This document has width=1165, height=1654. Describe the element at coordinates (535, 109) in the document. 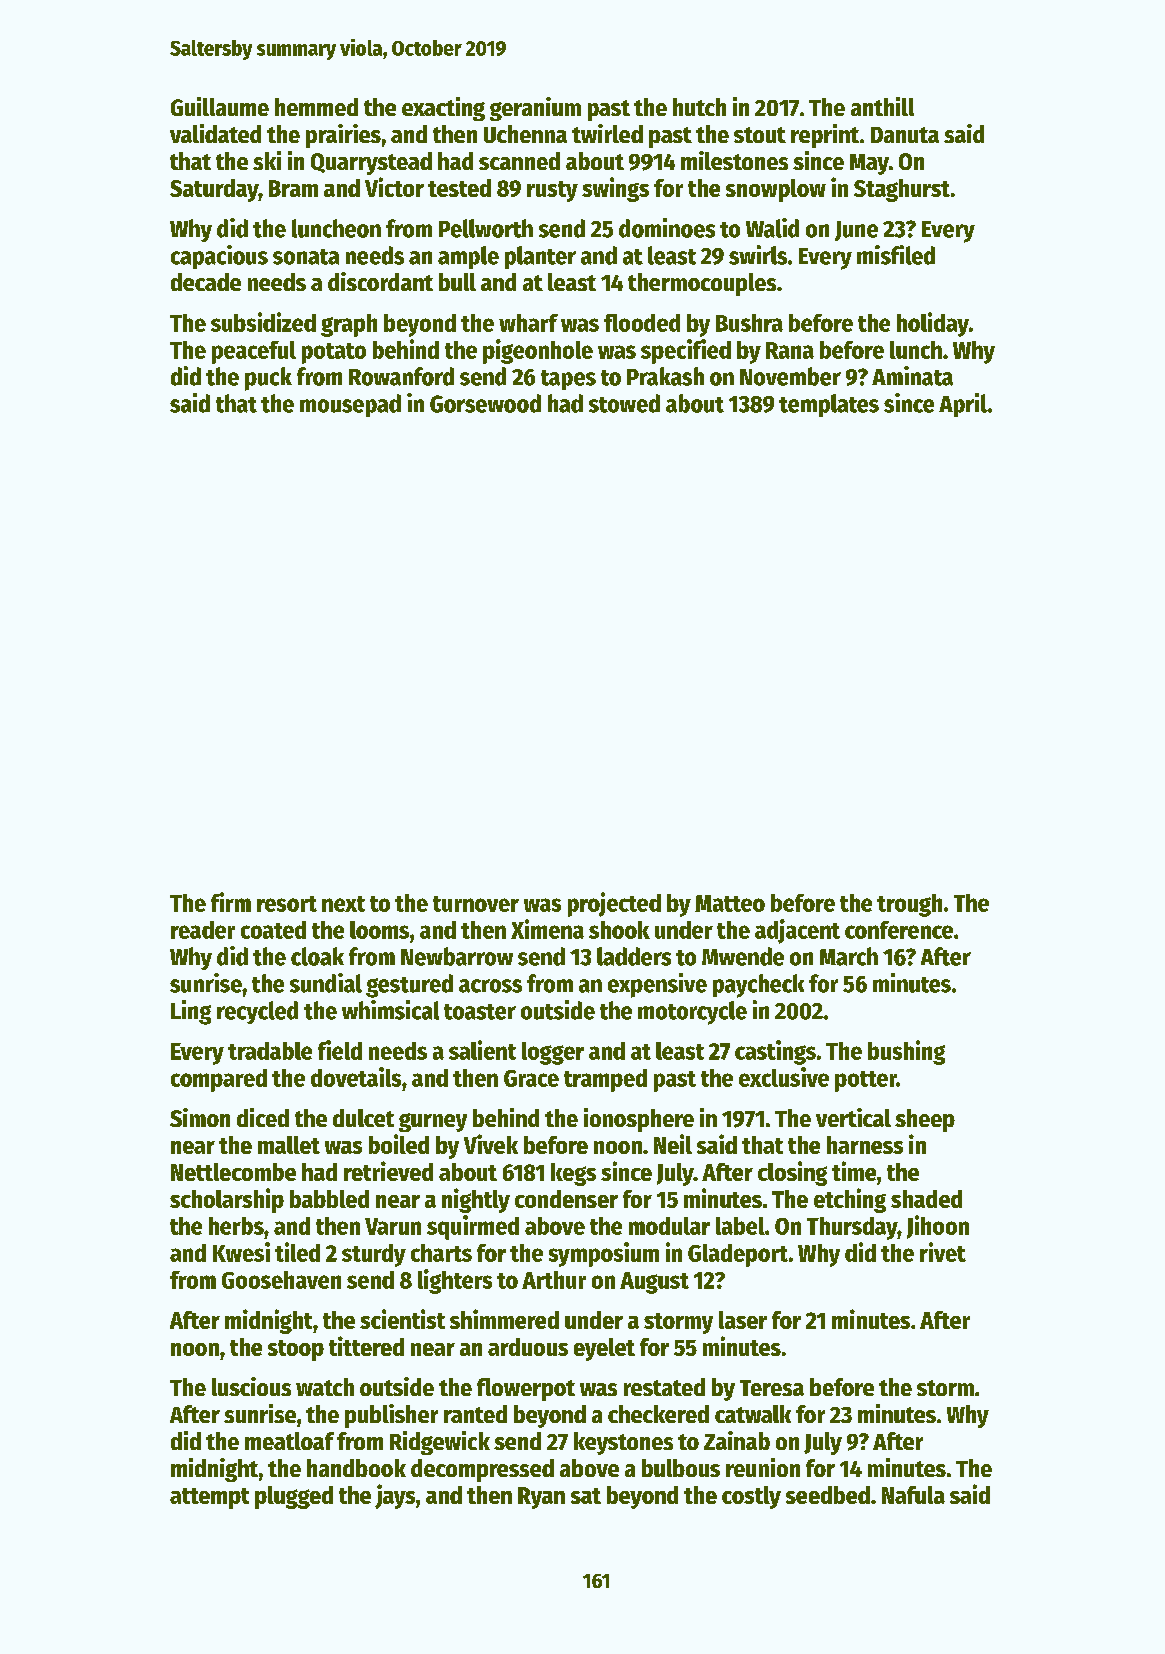

I see `geranium` at that location.
